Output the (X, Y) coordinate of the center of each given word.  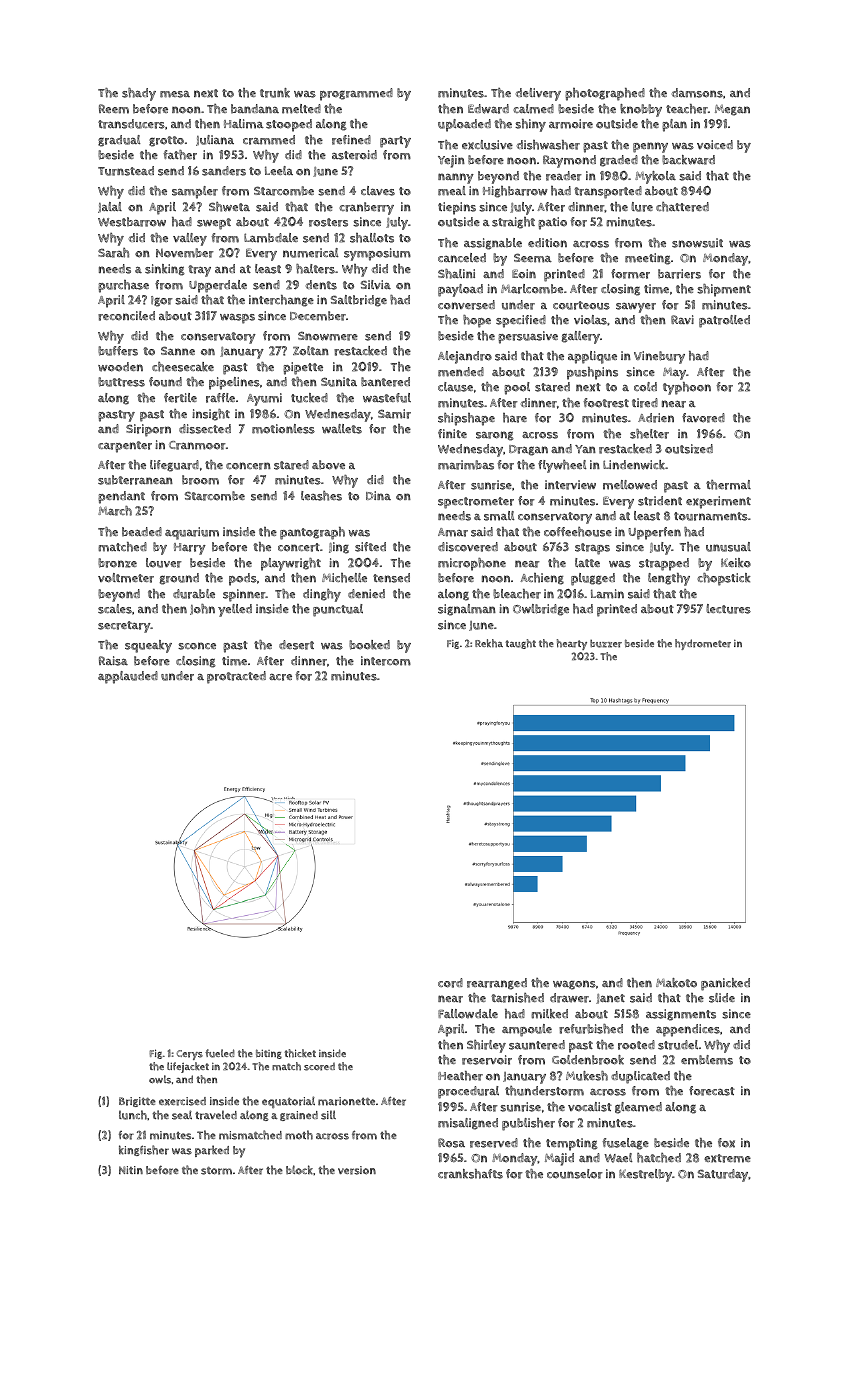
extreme (727, 1158)
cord (450, 983)
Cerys (190, 1055)
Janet (610, 999)
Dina (378, 495)
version (357, 1170)
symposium (377, 254)
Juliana (215, 140)
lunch (133, 1115)
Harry (190, 549)
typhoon (687, 388)
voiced (715, 145)
